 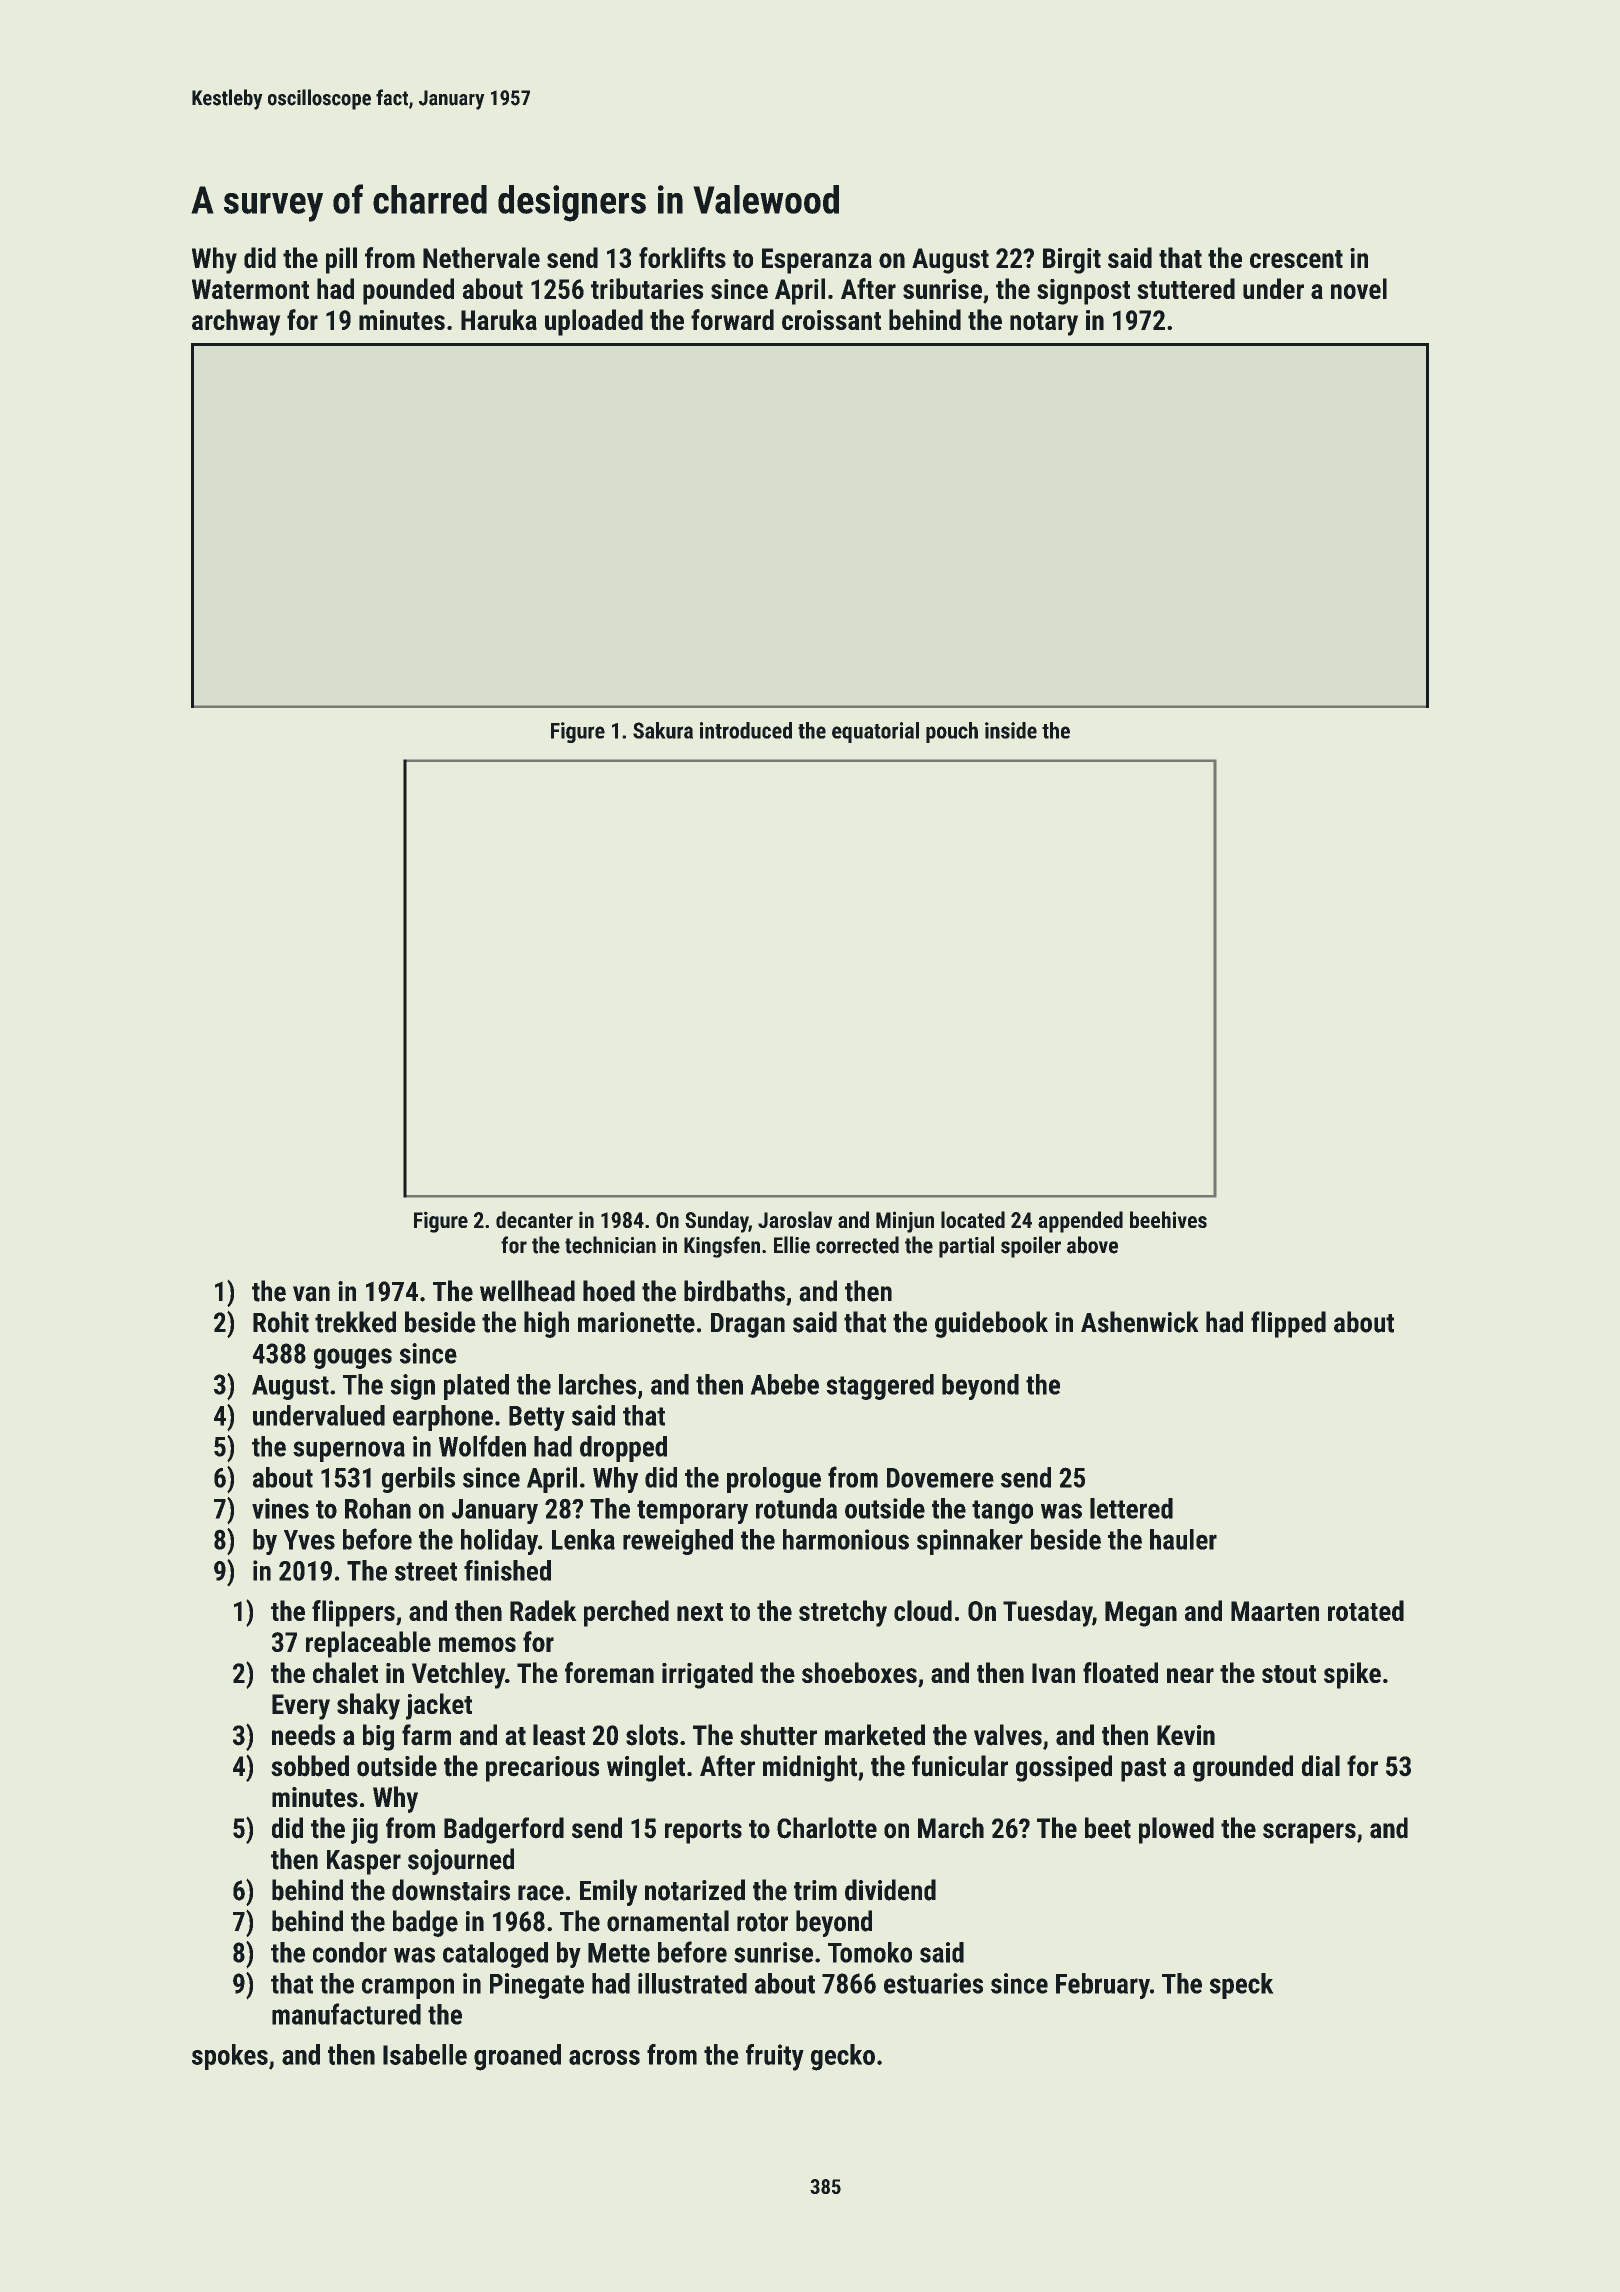 I want to click on inside, so click(x=1011, y=730).
